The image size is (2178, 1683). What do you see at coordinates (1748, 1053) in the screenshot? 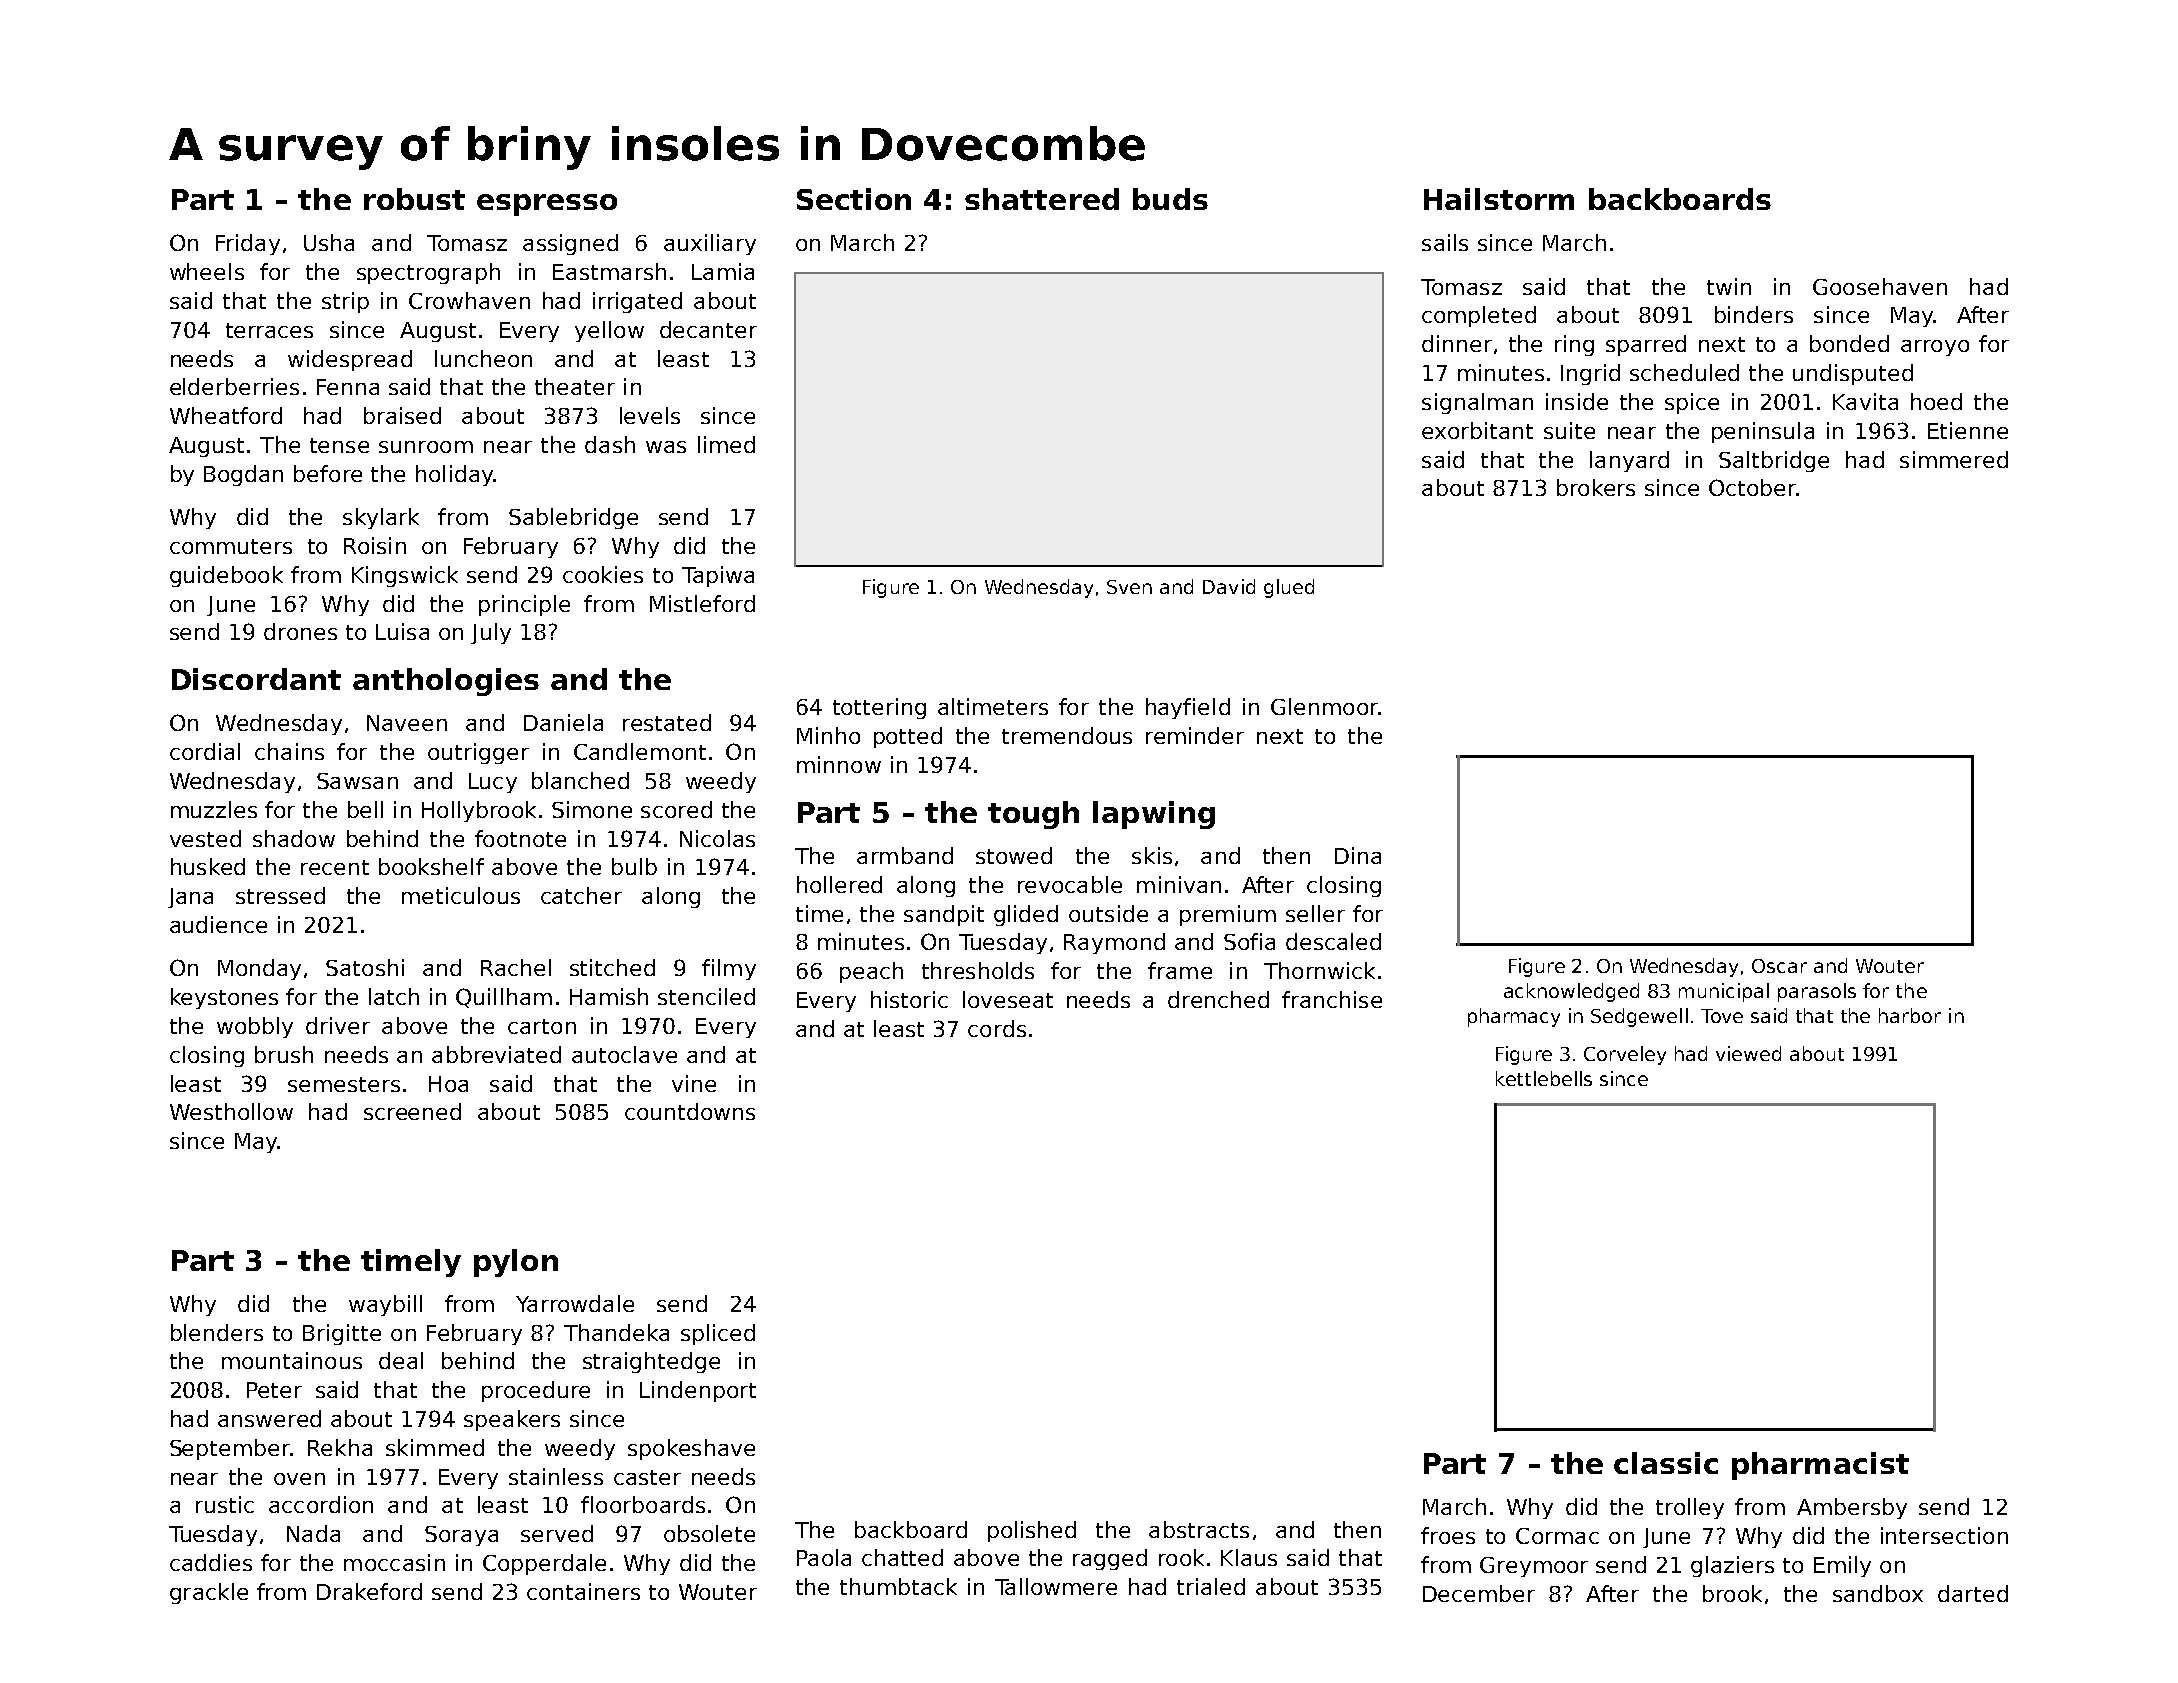
I see `viewed` at bounding box center [1748, 1053].
